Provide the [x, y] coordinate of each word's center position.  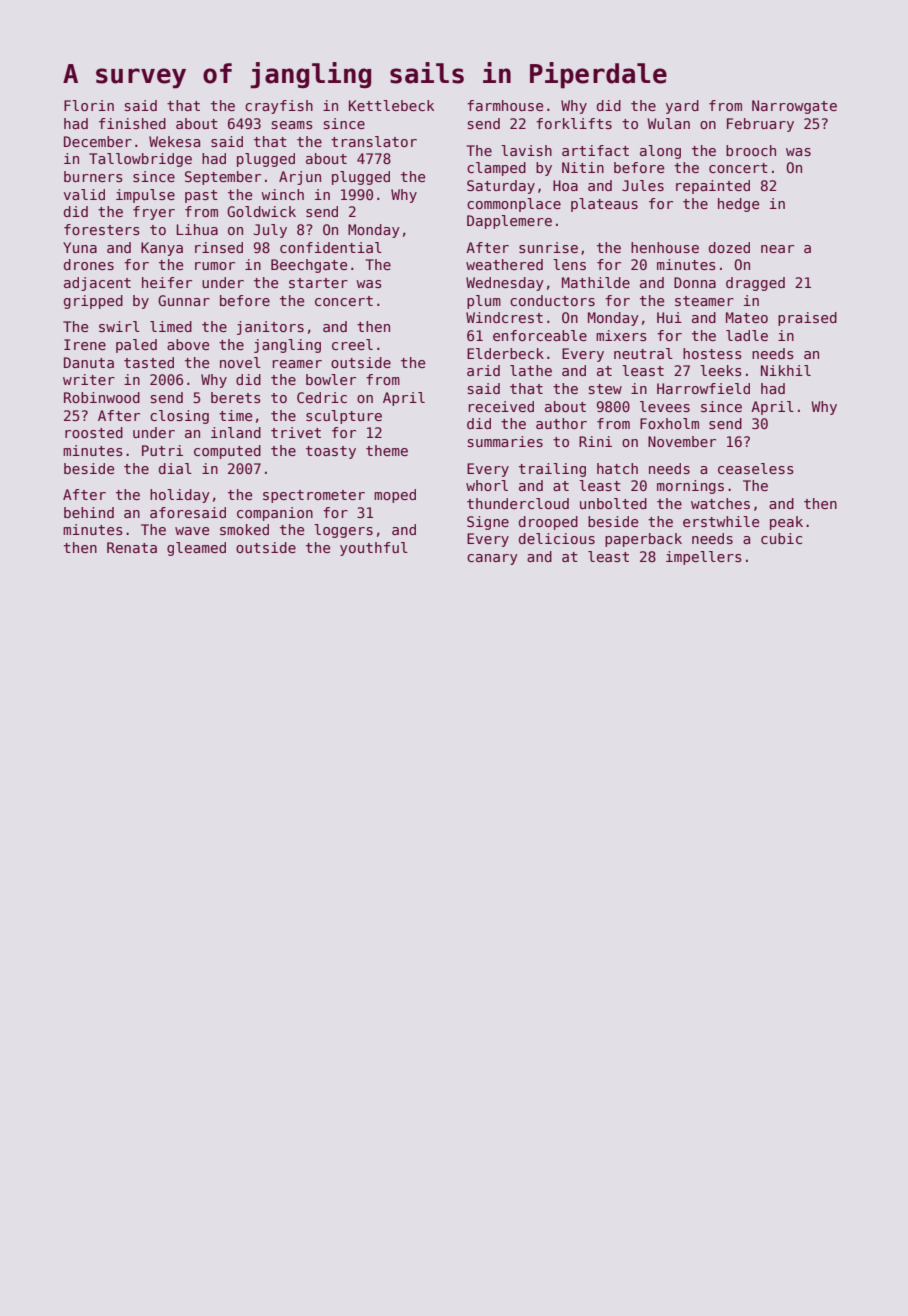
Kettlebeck [391, 105]
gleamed [196, 549]
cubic [781, 538]
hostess [712, 353]
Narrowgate [794, 107]
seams [292, 125]
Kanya [162, 249]
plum [484, 302]
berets [236, 397]
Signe [488, 523]
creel [352, 344]
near [777, 249]
